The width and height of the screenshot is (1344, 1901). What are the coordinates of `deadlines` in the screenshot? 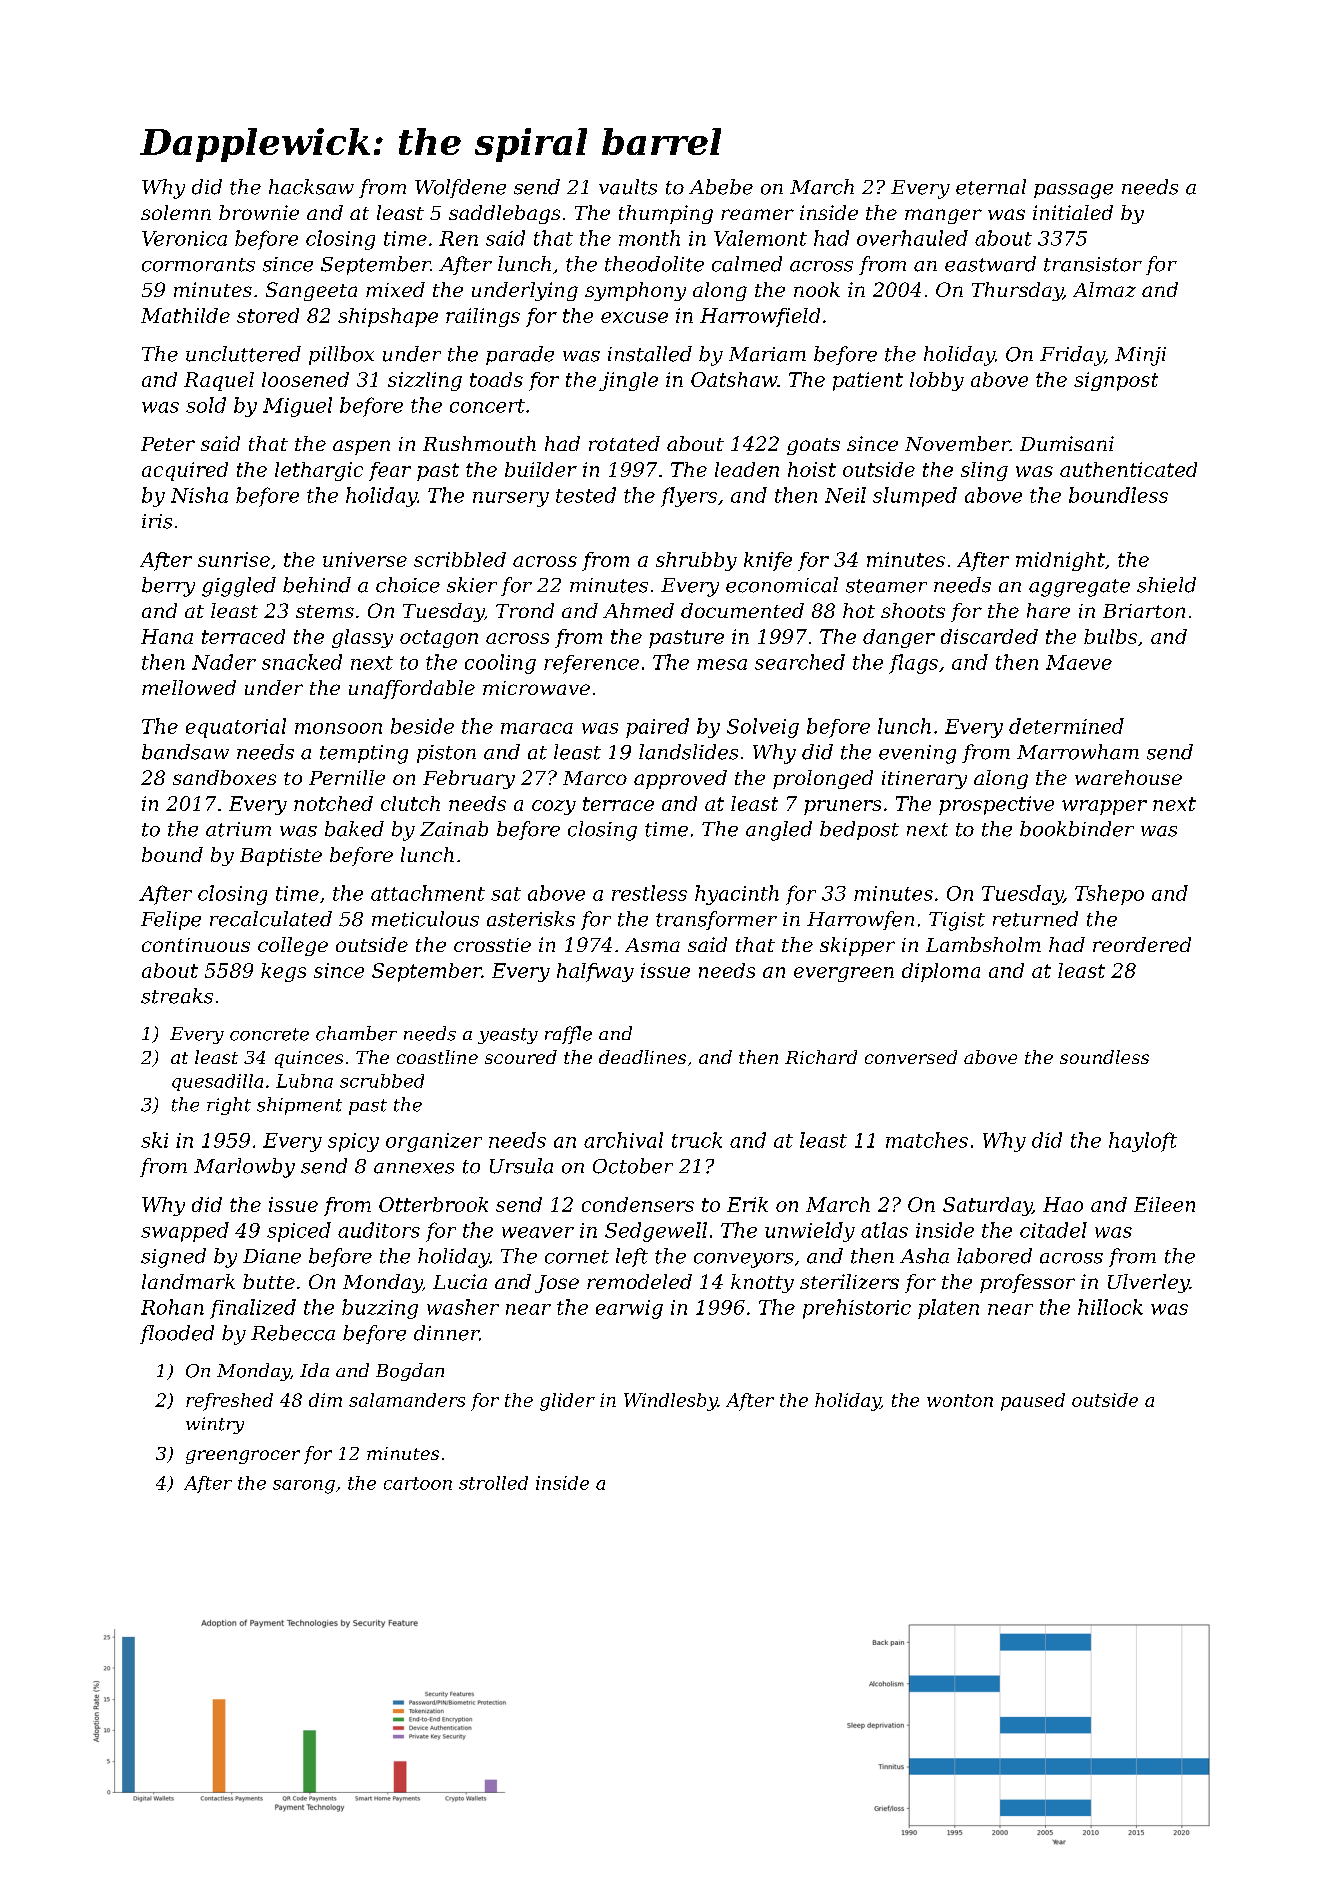 It's located at (642, 1057).
